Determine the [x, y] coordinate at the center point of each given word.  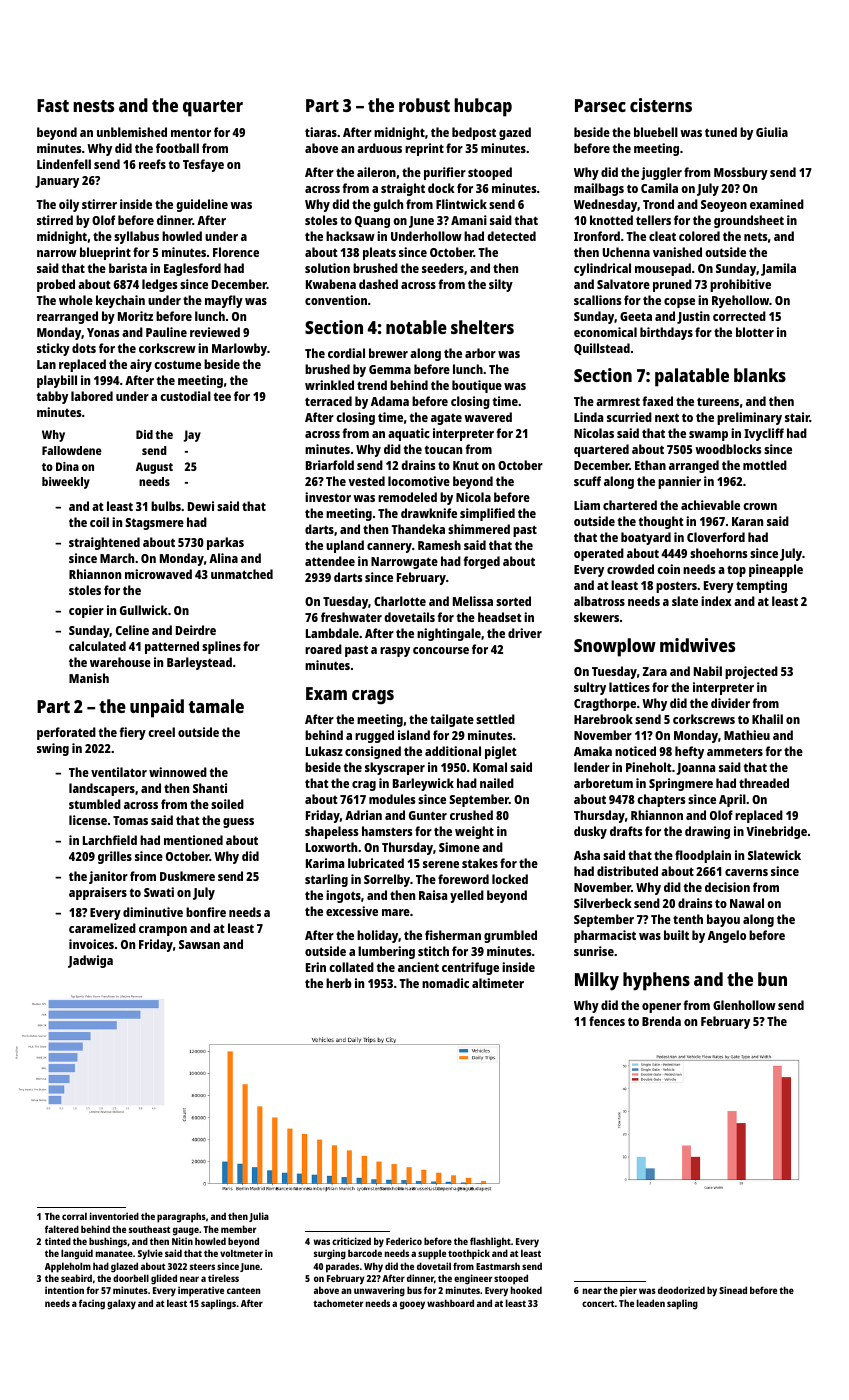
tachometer [338, 1303]
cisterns [661, 105]
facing [92, 1304]
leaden [651, 1303]
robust [424, 105]
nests [93, 106]
